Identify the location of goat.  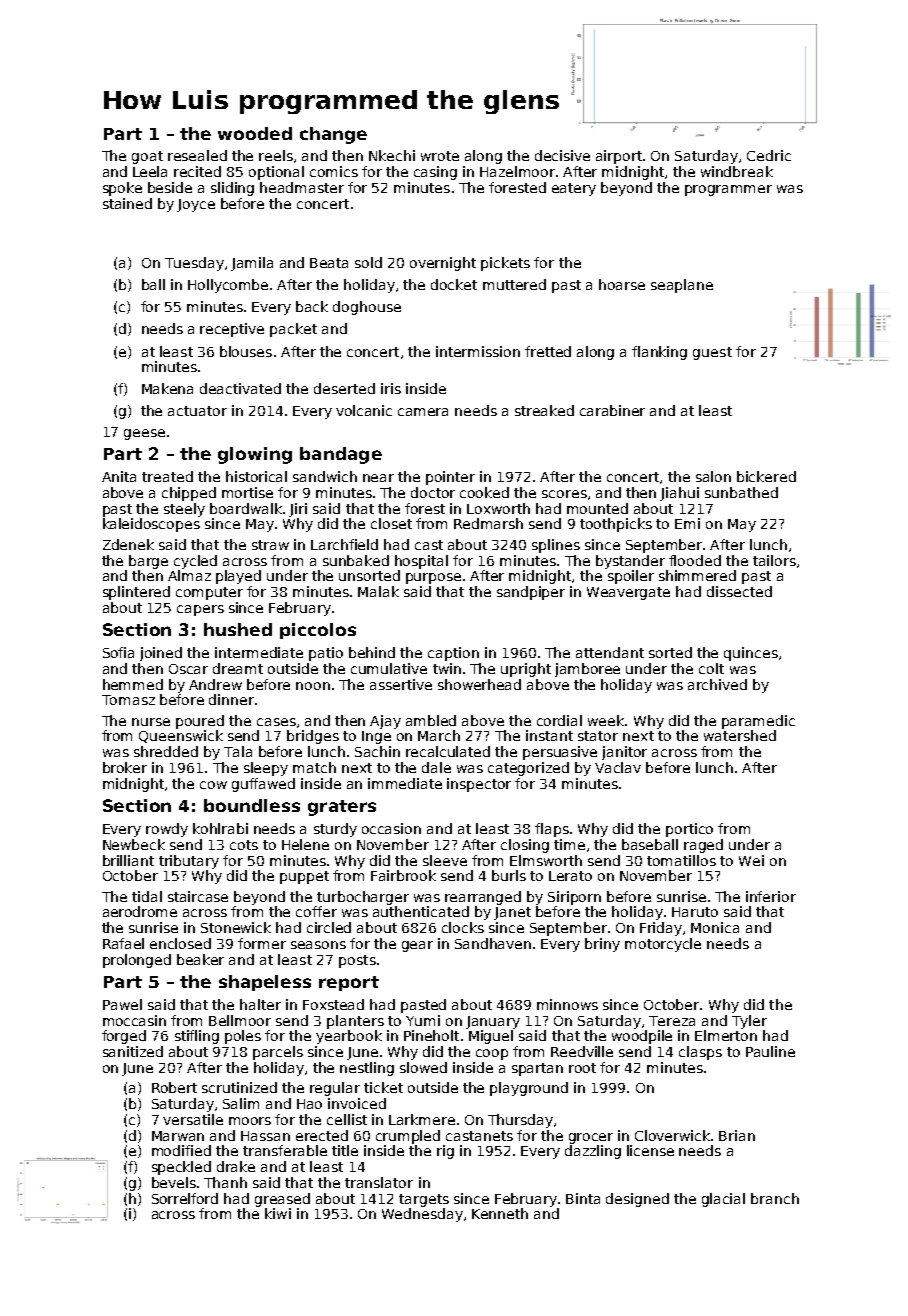
(147, 157).
